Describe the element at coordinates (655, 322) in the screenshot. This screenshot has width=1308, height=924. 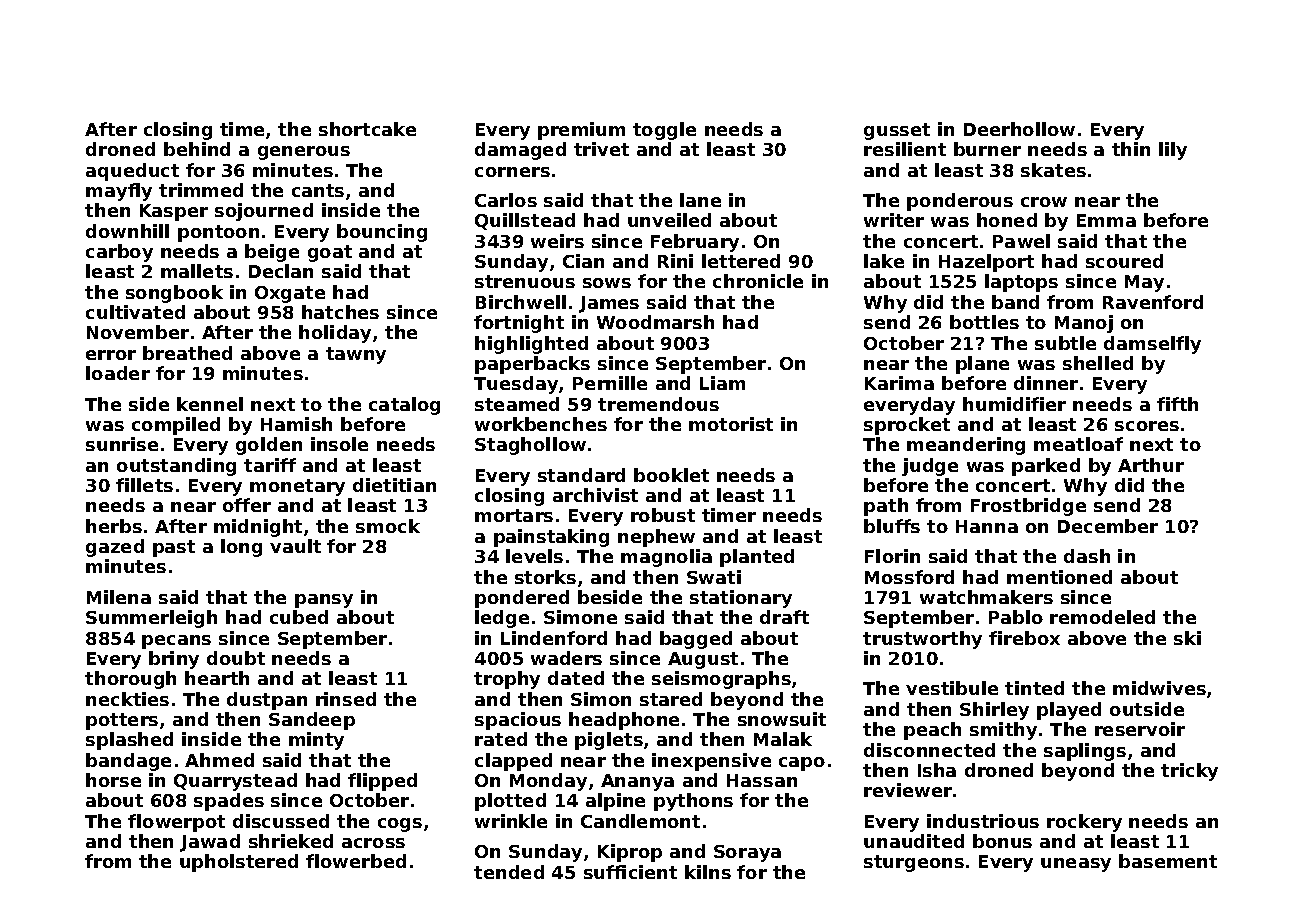
I see `Woodmarsh` at that location.
